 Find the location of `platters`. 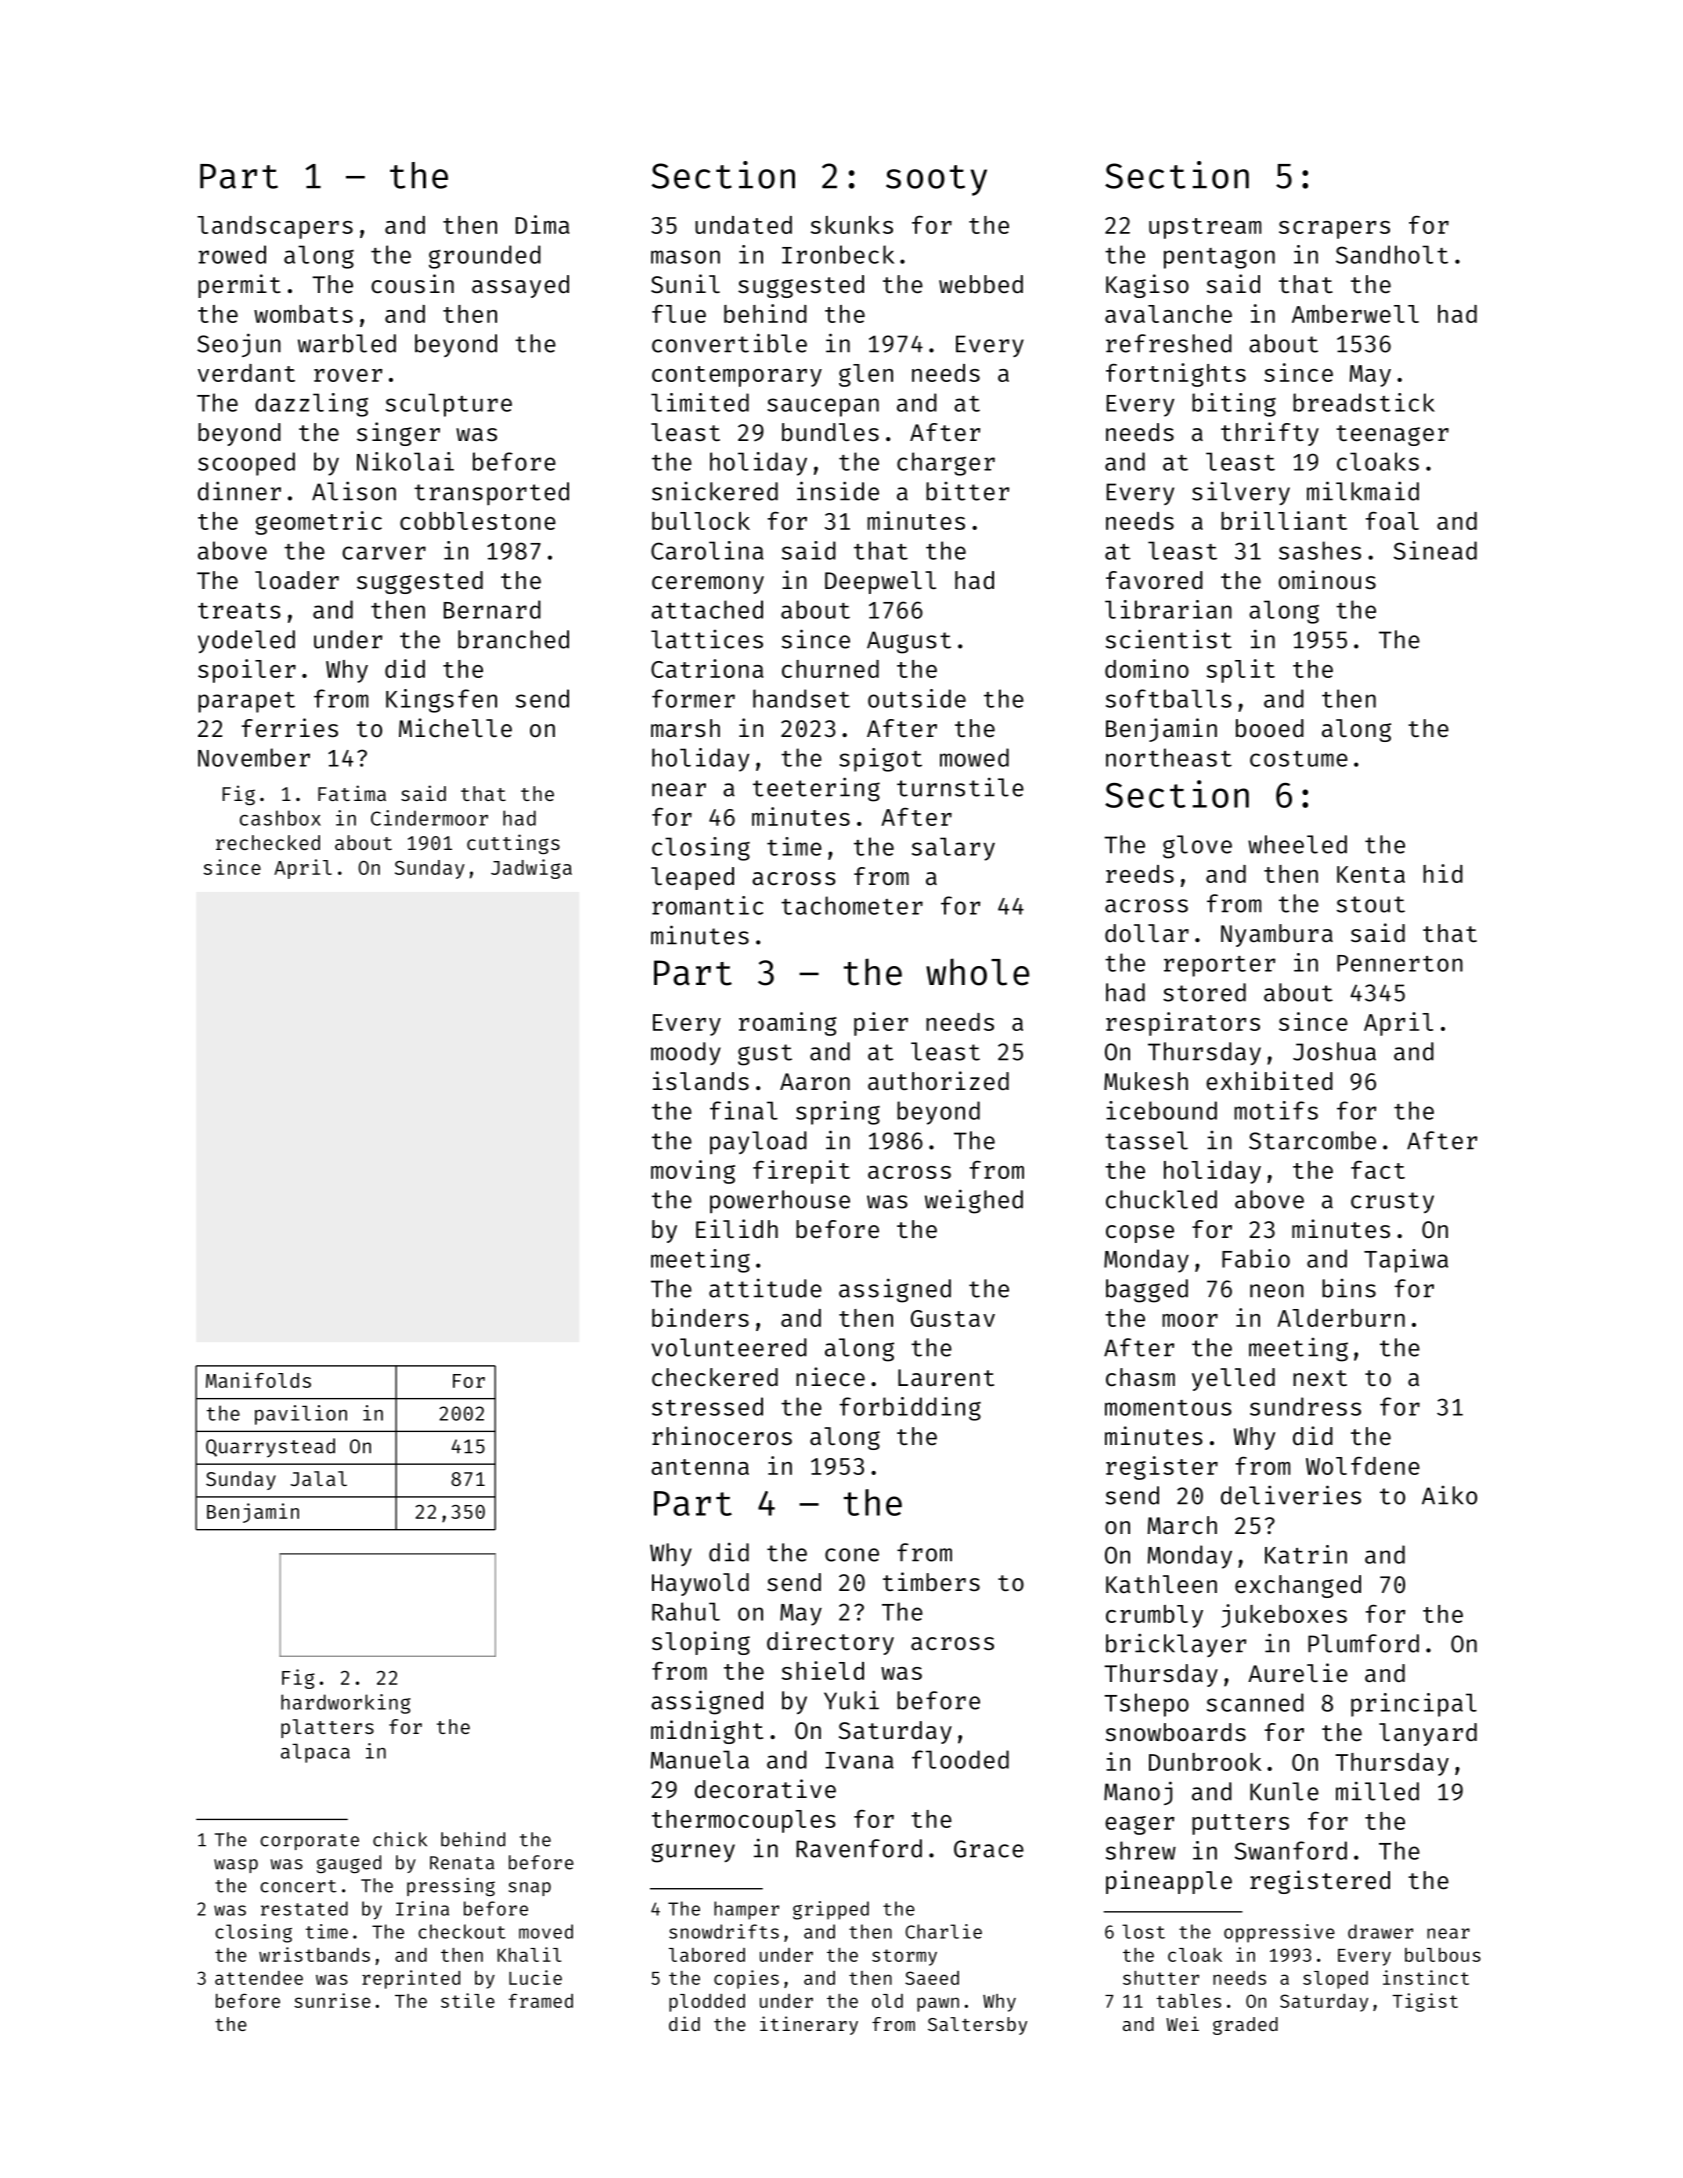

platters is located at coordinates (327, 1728).
